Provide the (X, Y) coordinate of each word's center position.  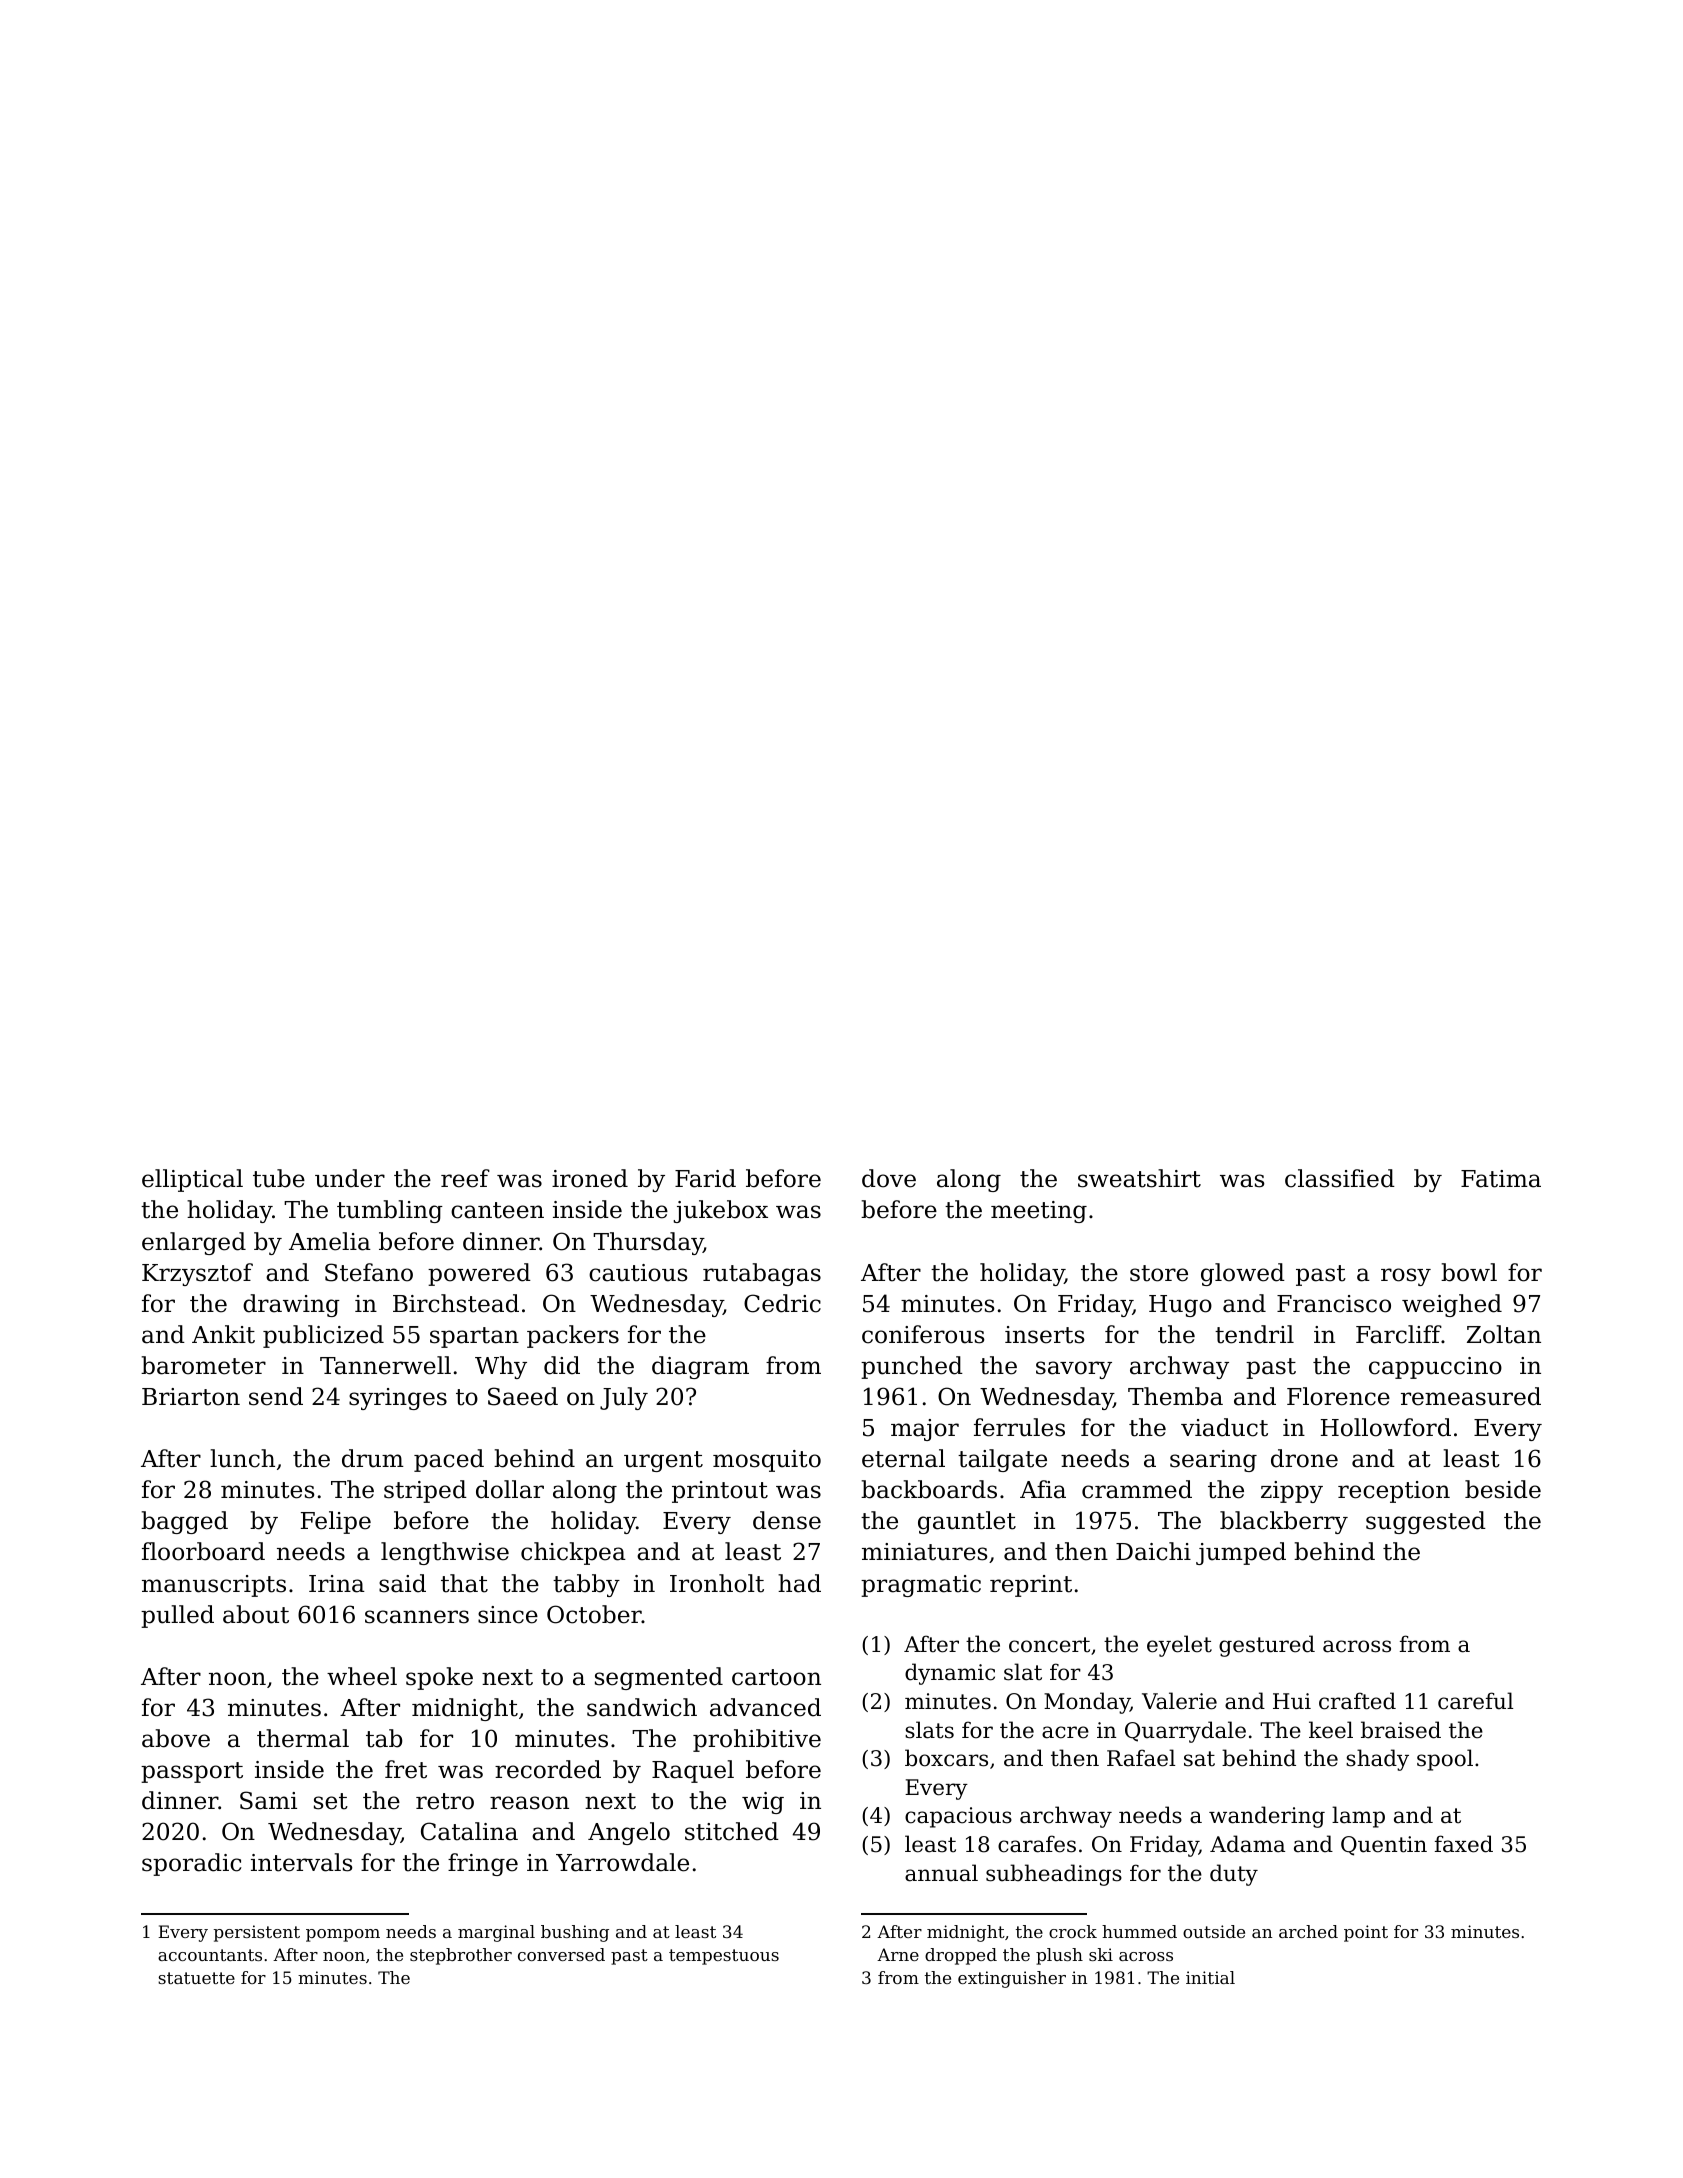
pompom (343, 1935)
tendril (1254, 1334)
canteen (497, 1210)
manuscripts (214, 1586)
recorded (548, 1769)
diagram (700, 1367)
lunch (242, 1458)
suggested (1426, 1522)
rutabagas (762, 1274)
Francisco (1334, 1304)
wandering (1267, 1817)
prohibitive (757, 1740)
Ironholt (717, 1583)
